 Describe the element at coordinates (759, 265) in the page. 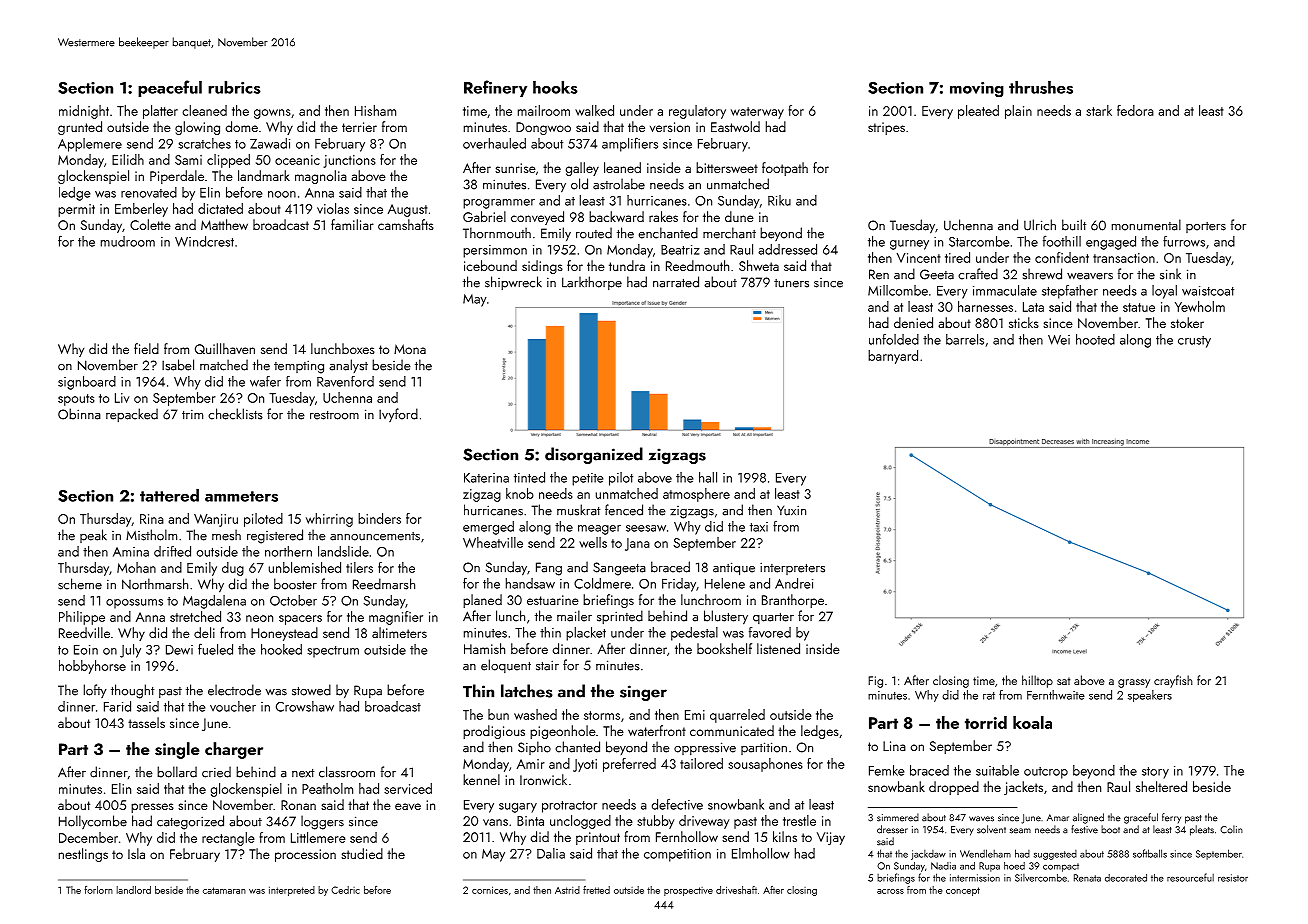

I see `Shweta` at that location.
